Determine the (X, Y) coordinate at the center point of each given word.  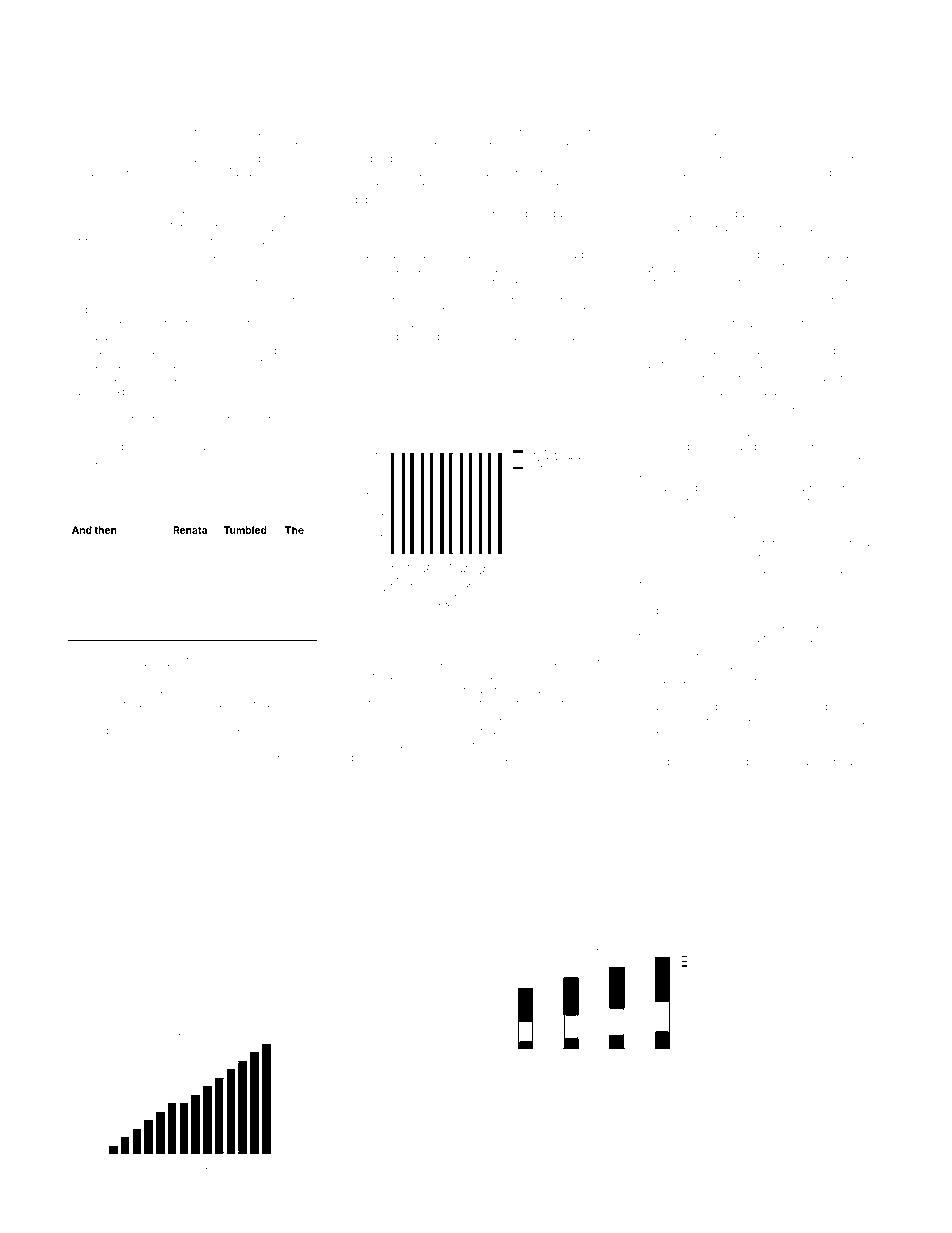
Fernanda (275, 295)
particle (853, 351)
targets (219, 664)
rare (858, 461)
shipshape (496, 663)
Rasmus (701, 131)
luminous (742, 624)
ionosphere (125, 132)
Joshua (167, 758)
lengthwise (239, 447)
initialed (549, 337)
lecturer (294, 446)
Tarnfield (567, 131)
